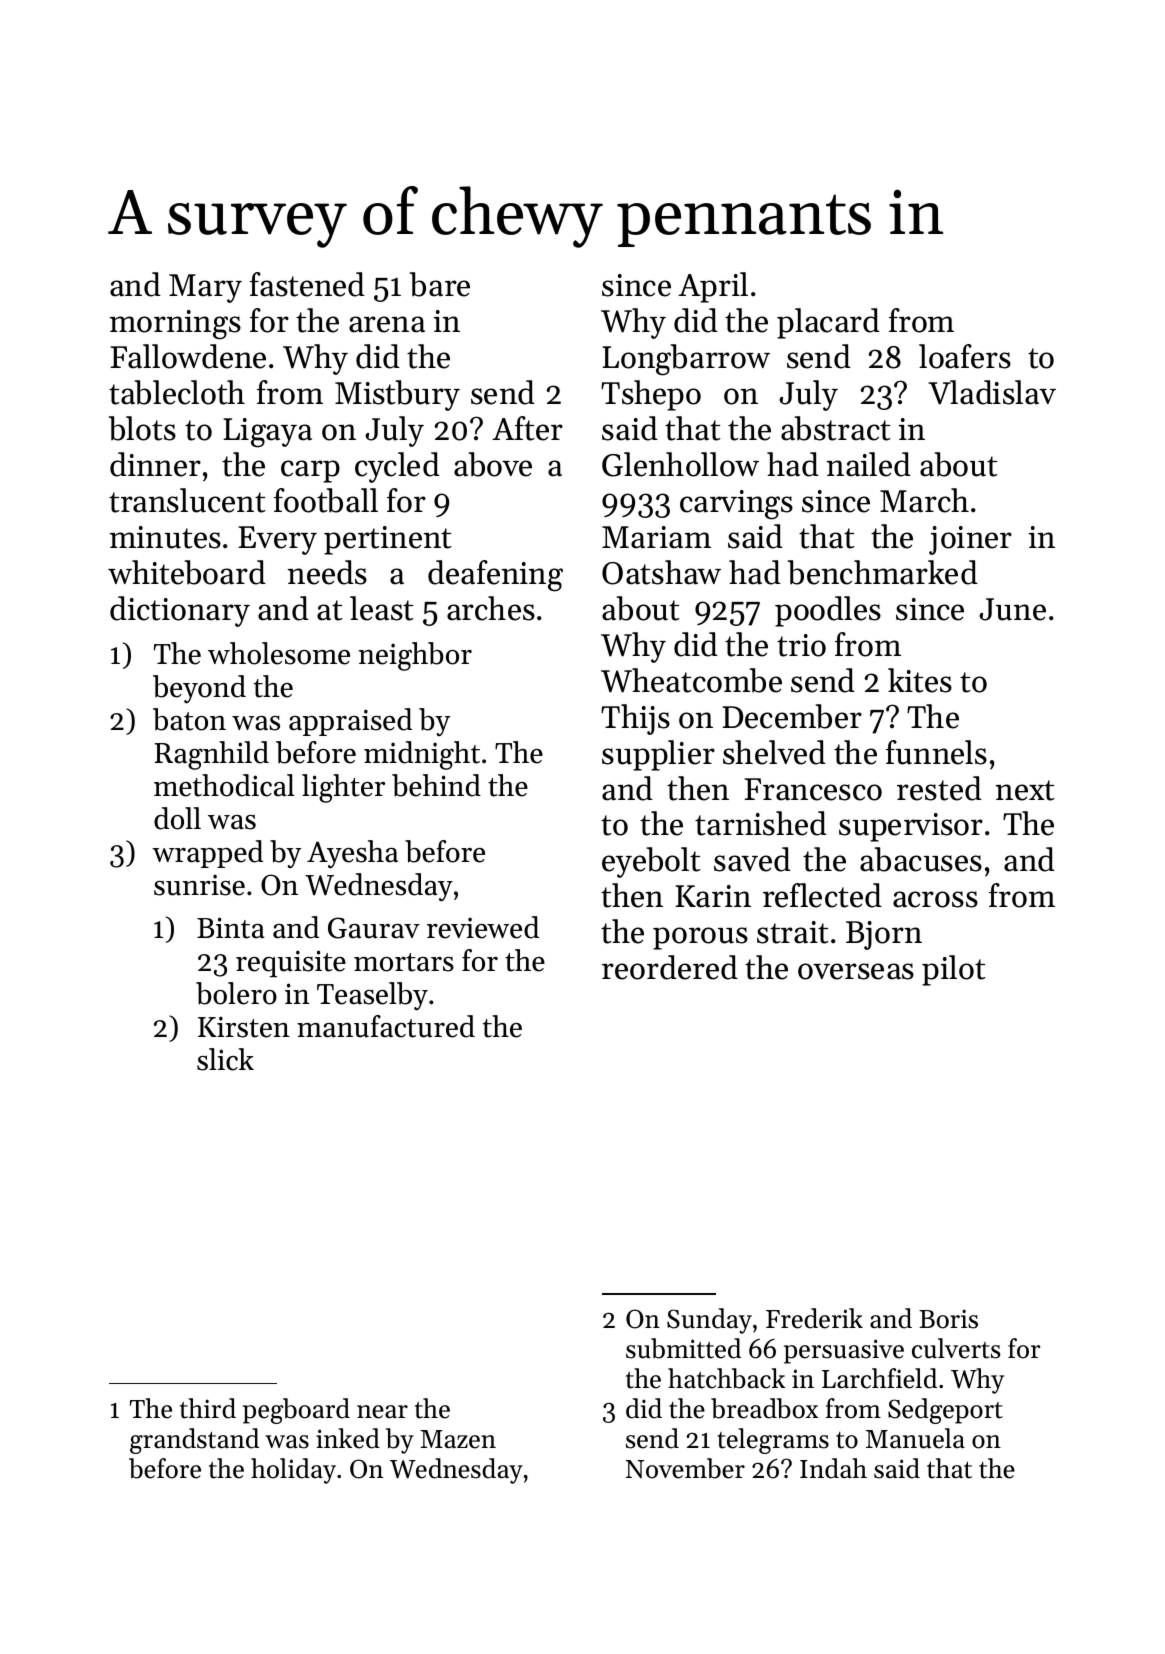 The width and height of the screenshot is (1165, 1654). What do you see at coordinates (386, 1026) in the screenshot?
I see `manufactured` at bounding box center [386, 1026].
